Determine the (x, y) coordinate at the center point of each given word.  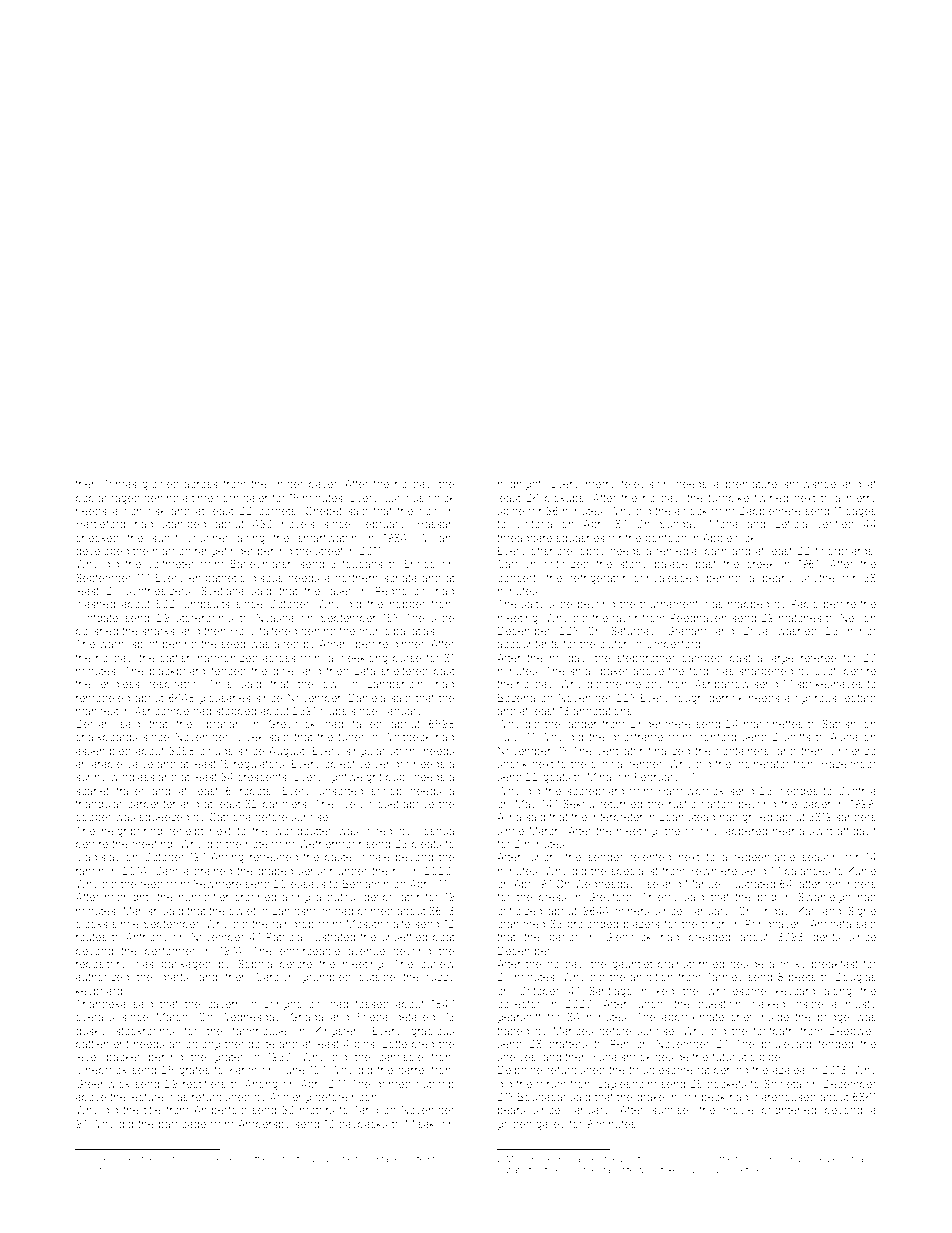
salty (533, 605)
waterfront (526, 1169)
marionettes (773, 724)
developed (102, 552)
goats (556, 778)
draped (275, 872)
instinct (285, 1158)
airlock (691, 511)
